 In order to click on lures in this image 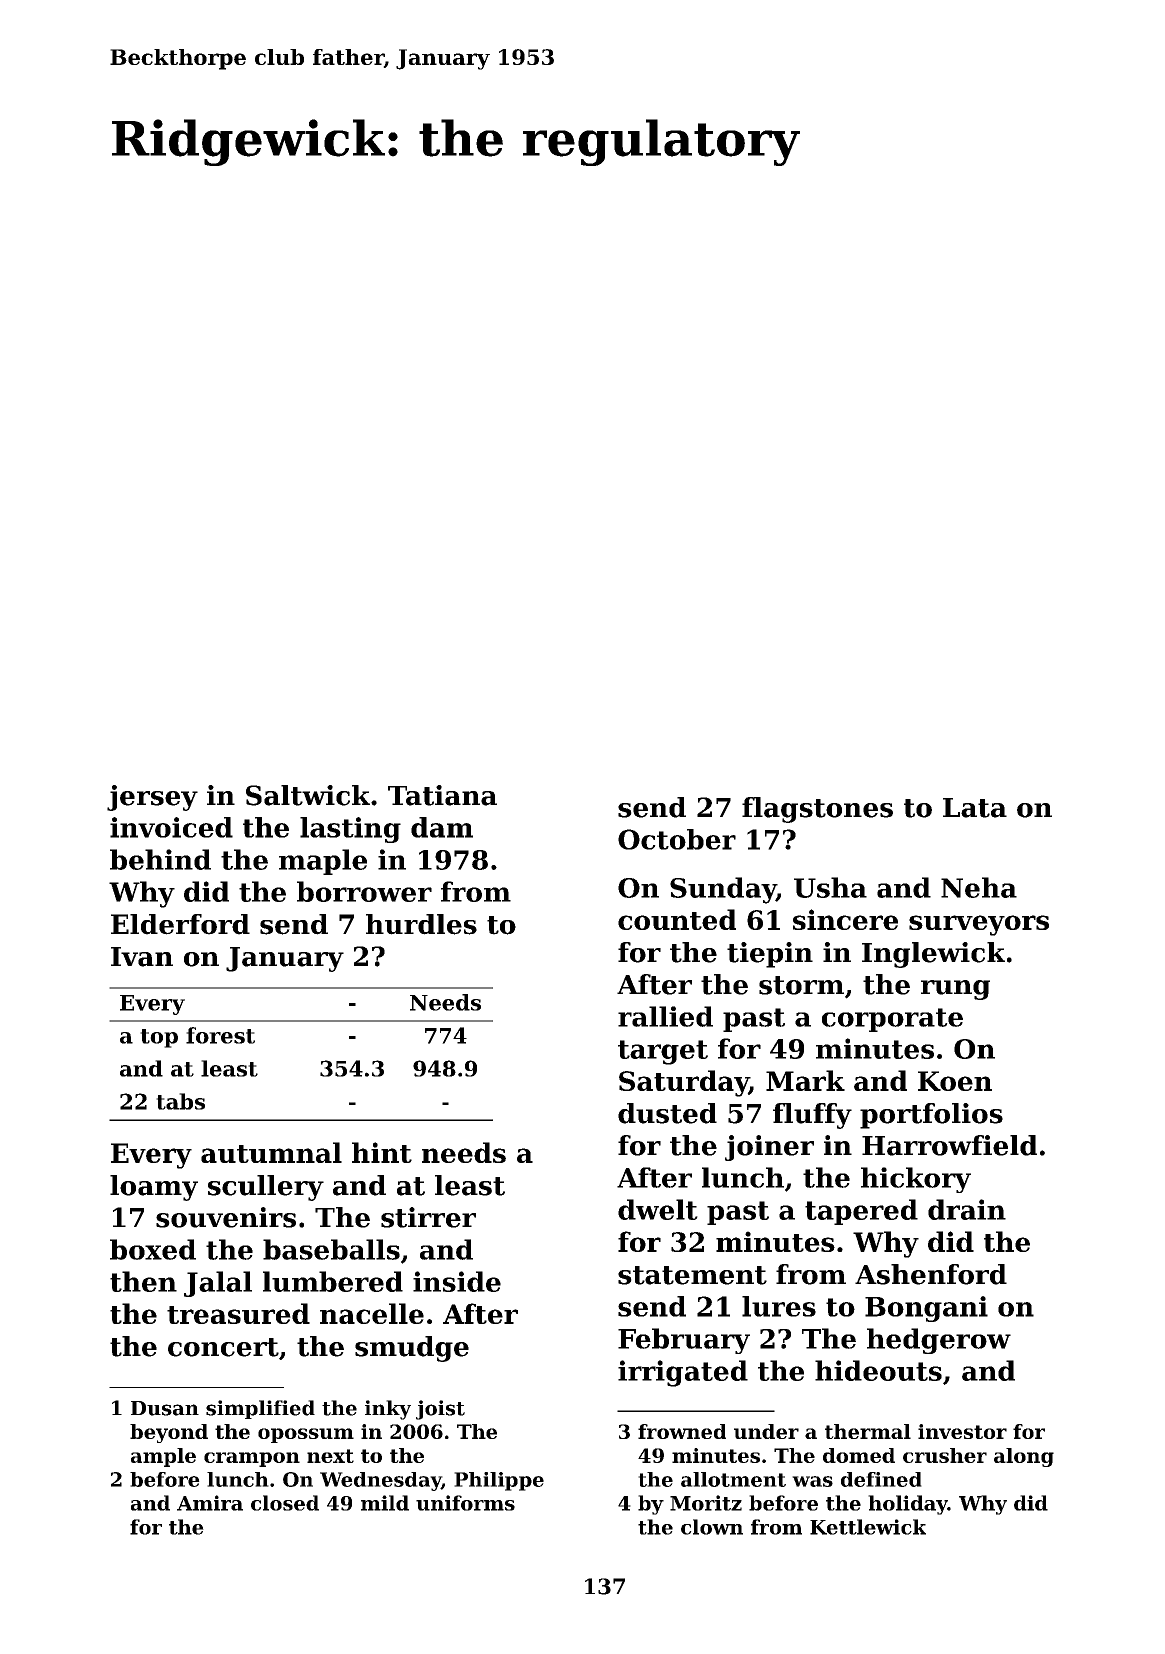, I will do `click(779, 1306)`.
